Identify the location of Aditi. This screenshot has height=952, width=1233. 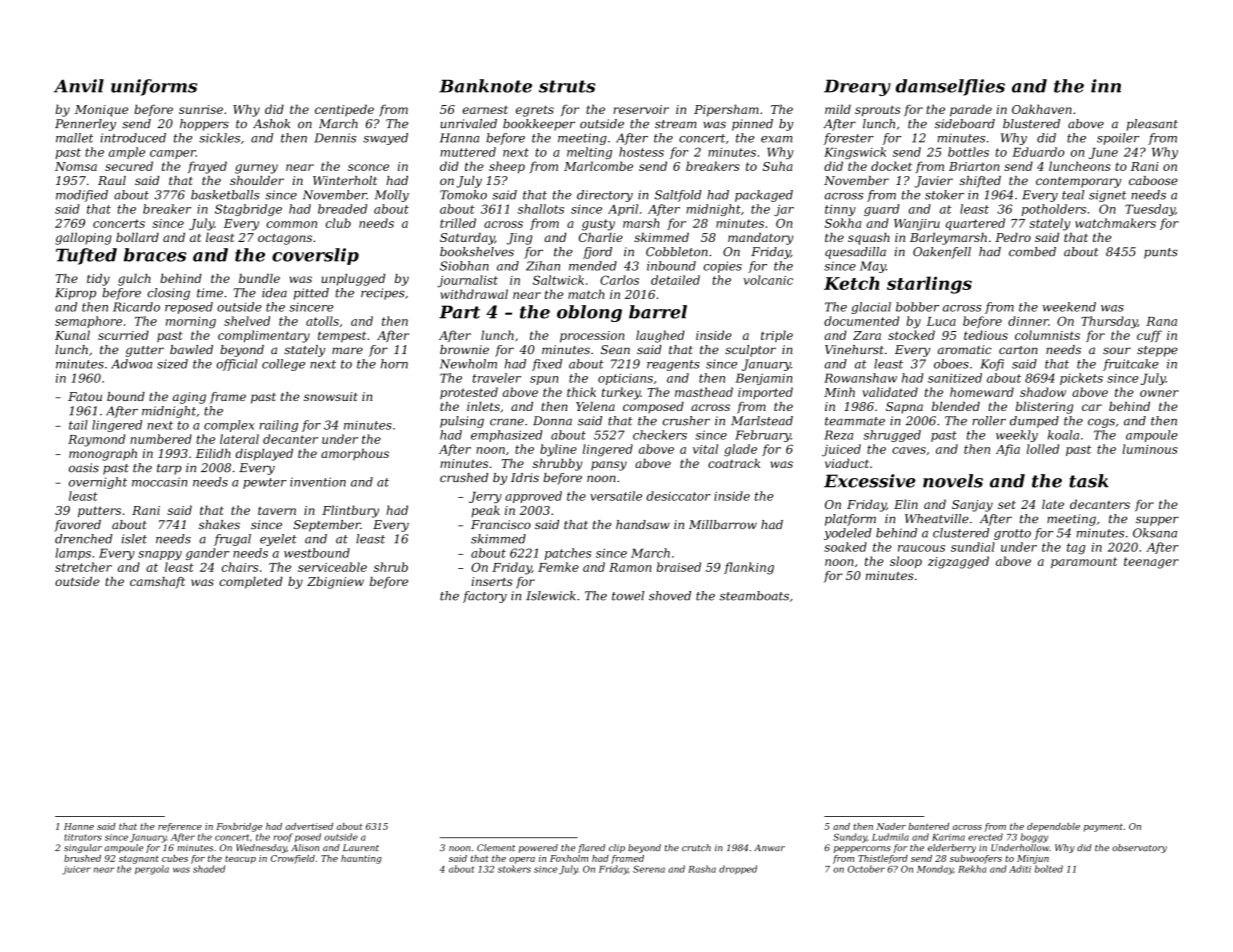
(1020, 869).
